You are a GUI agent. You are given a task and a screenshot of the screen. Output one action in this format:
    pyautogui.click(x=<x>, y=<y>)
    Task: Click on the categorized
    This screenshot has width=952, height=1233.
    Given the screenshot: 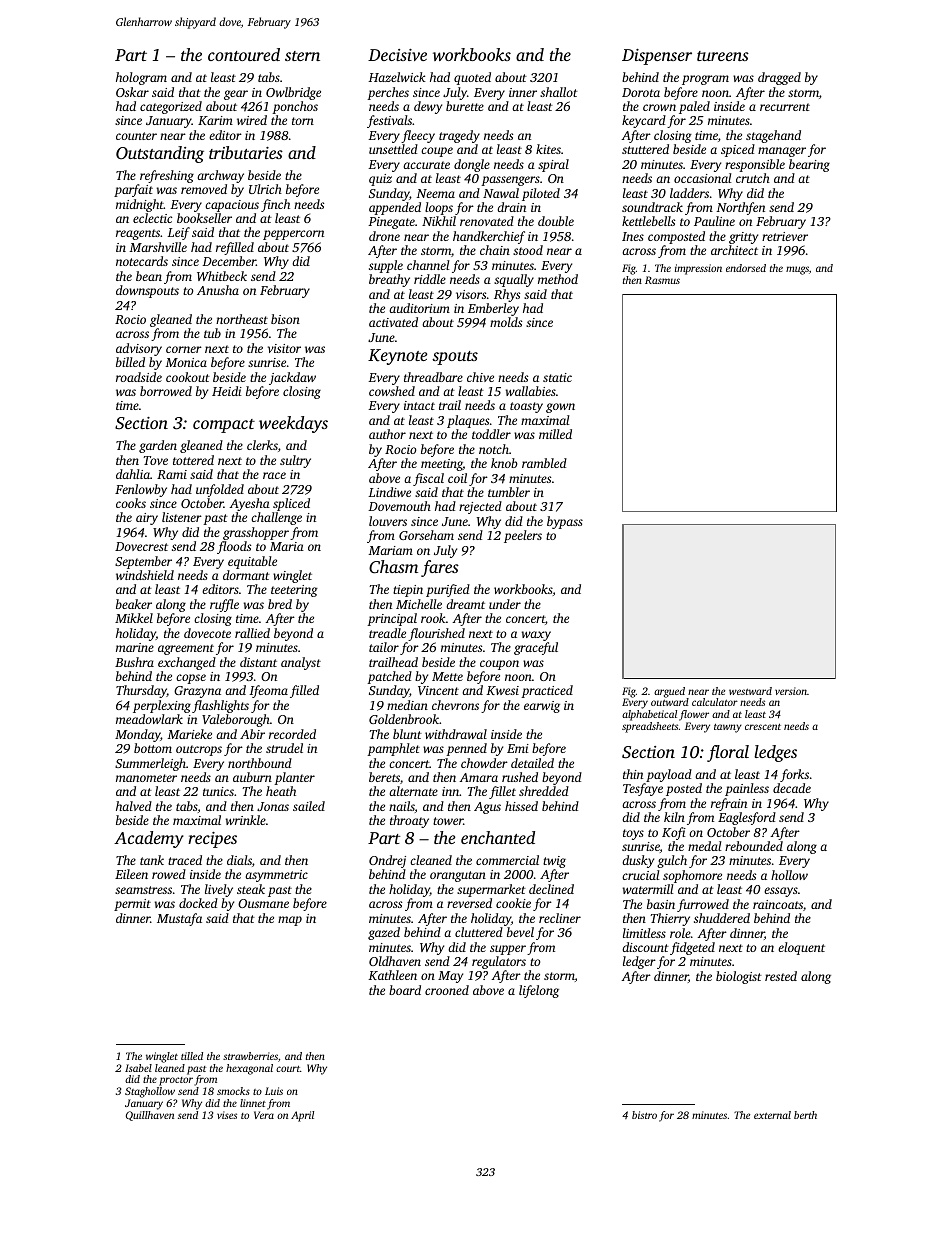 What is the action you would take?
    pyautogui.click(x=171, y=107)
